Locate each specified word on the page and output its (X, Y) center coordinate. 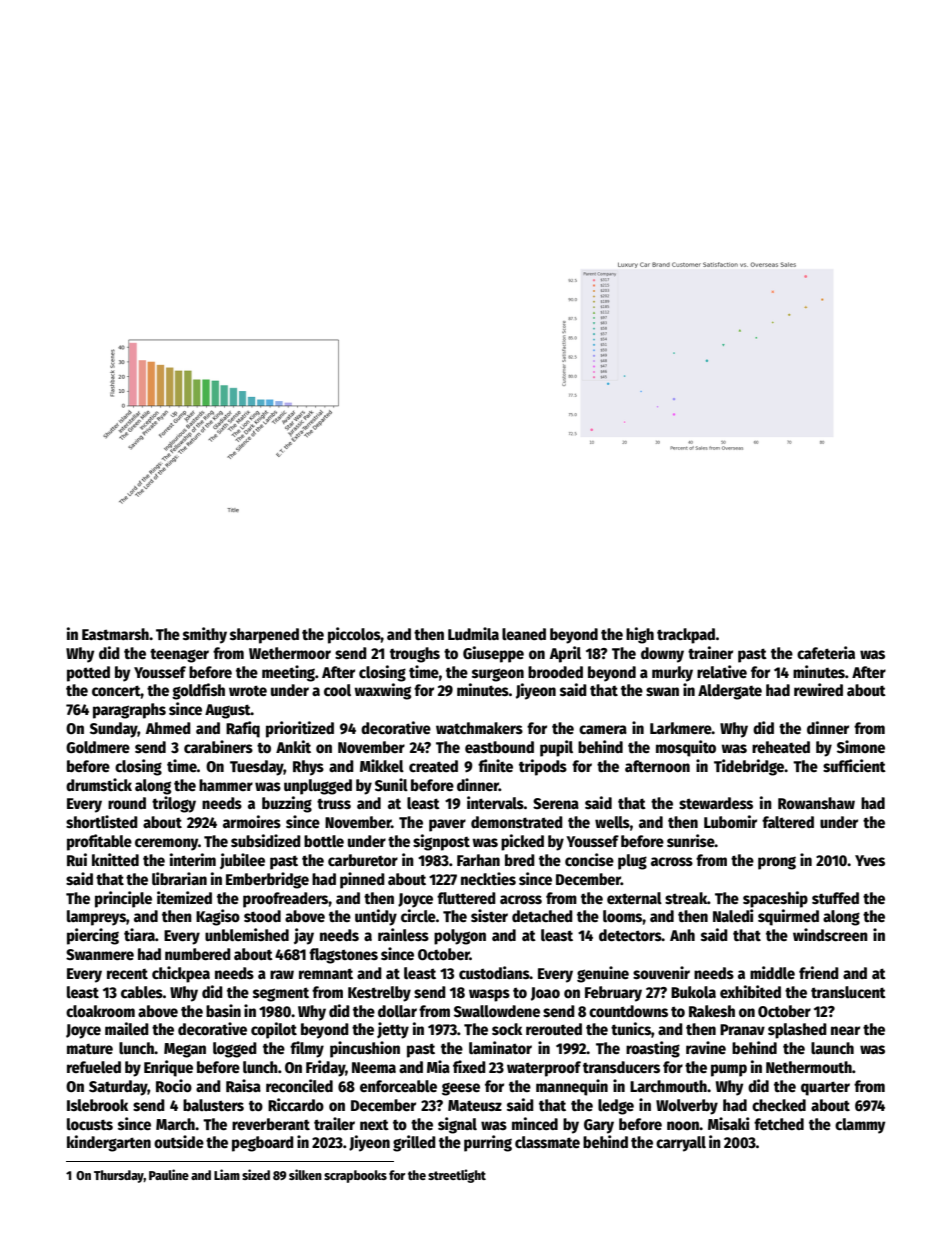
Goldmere (98, 747)
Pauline (169, 1174)
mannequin (572, 1087)
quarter (825, 1088)
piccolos (354, 635)
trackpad (686, 636)
